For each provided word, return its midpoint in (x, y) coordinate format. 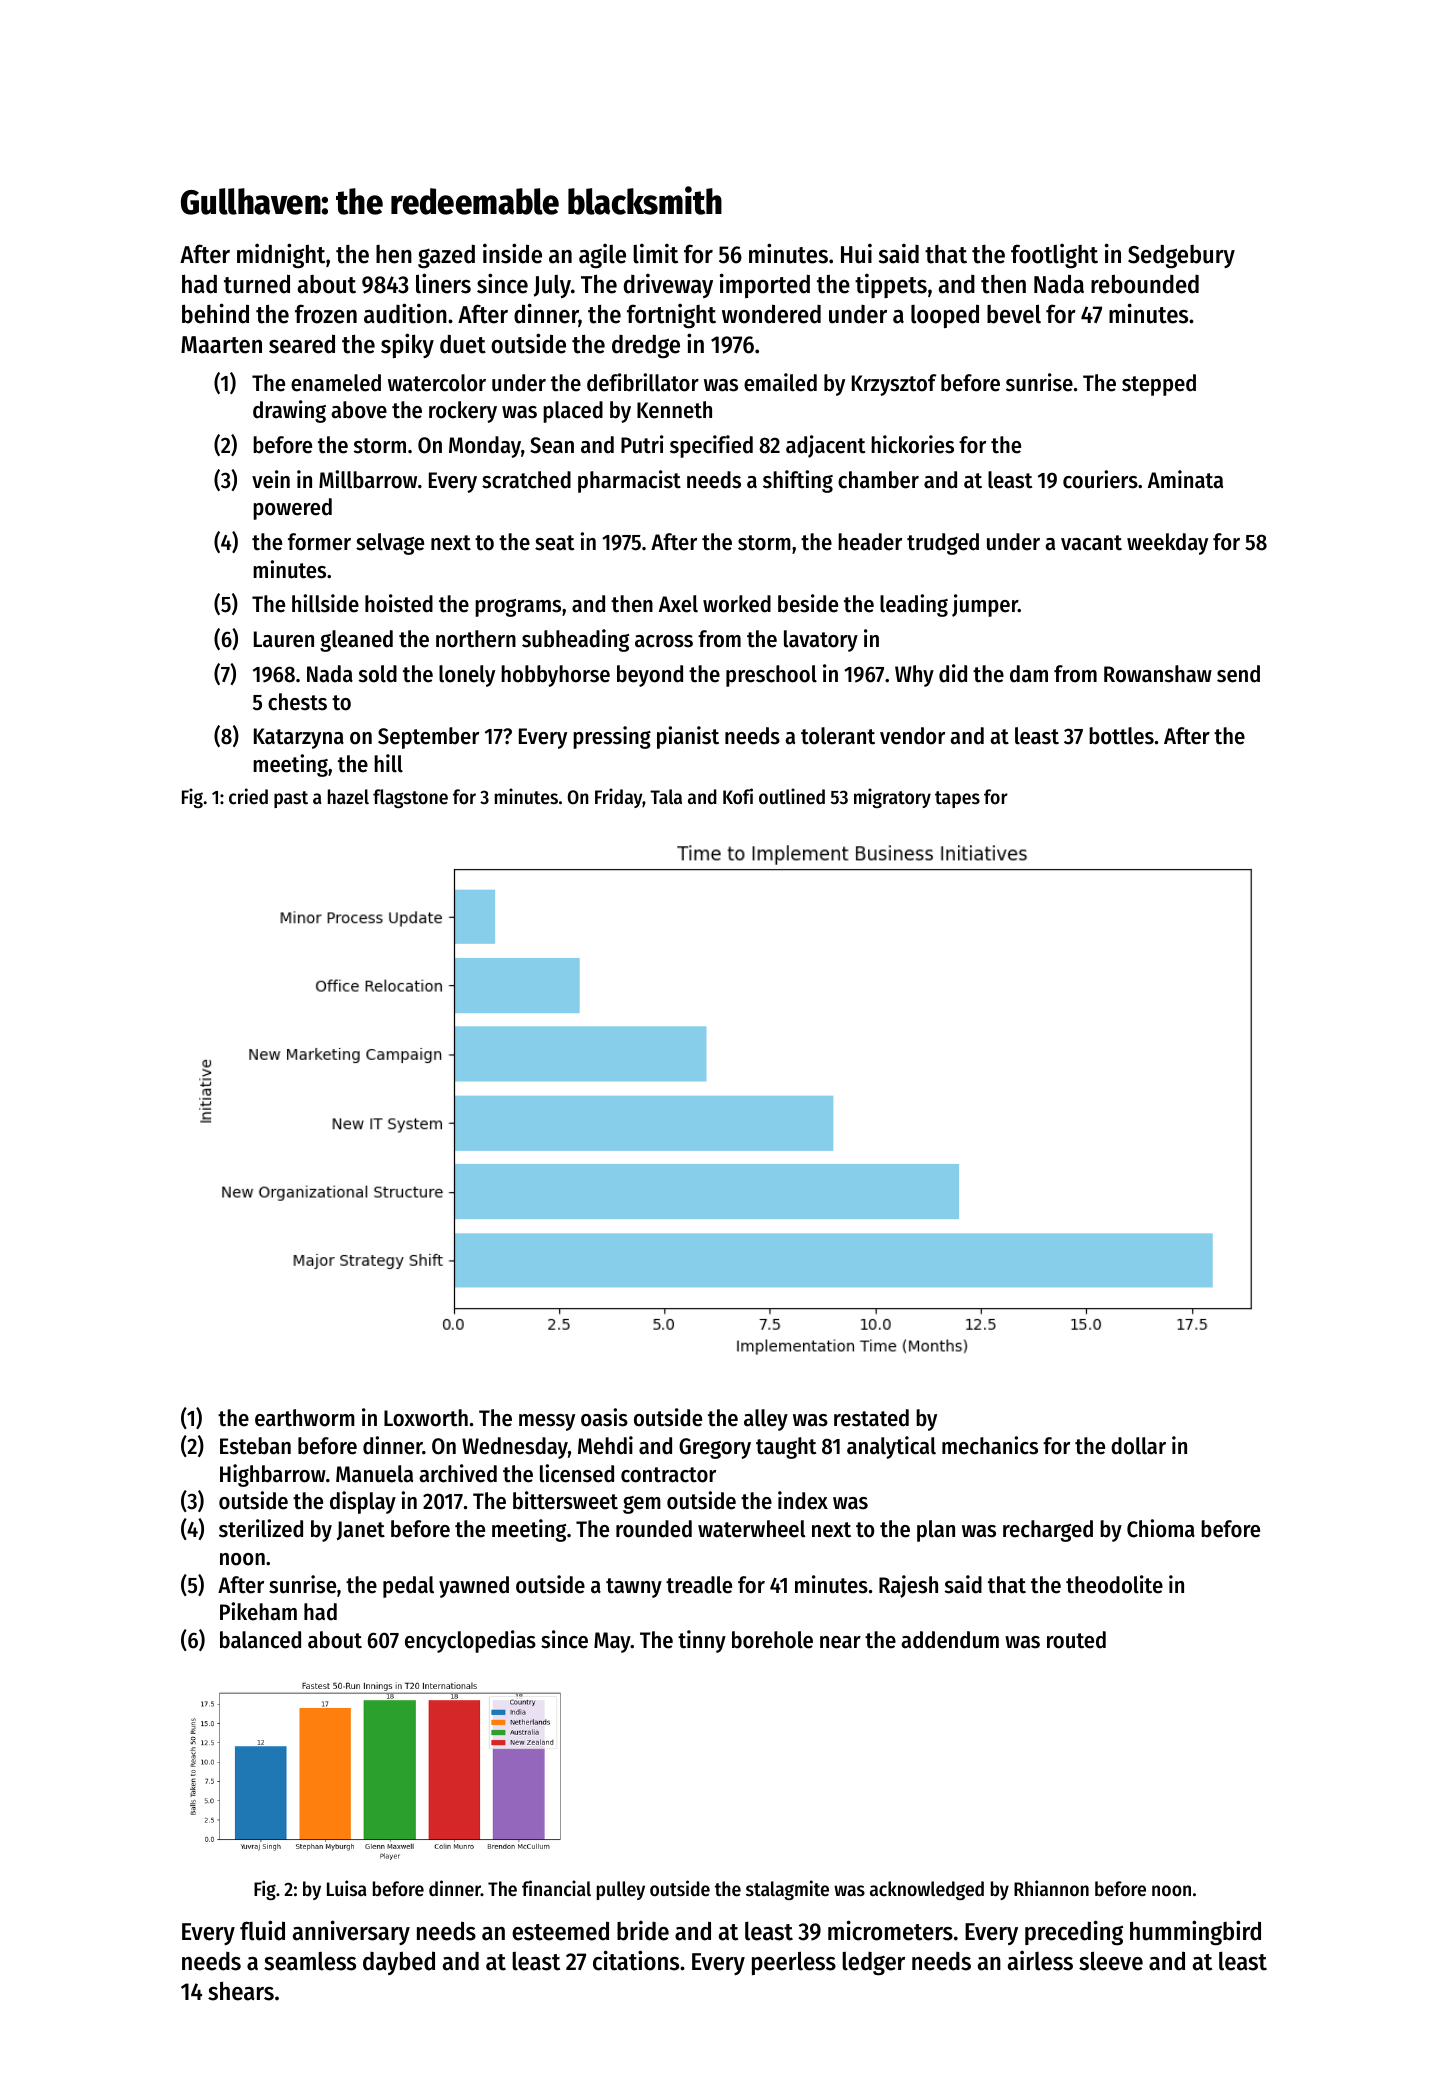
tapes (957, 799)
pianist (688, 737)
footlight (1054, 255)
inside (512, 253)
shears (241, 1991)
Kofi (738, 796)
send (1238, 674)
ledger (873, 1964)
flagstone (410, 798)
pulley (621, 1890)
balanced (260, 1640)
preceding (1074, 1932)
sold (378, 674)
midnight (281, 255)
